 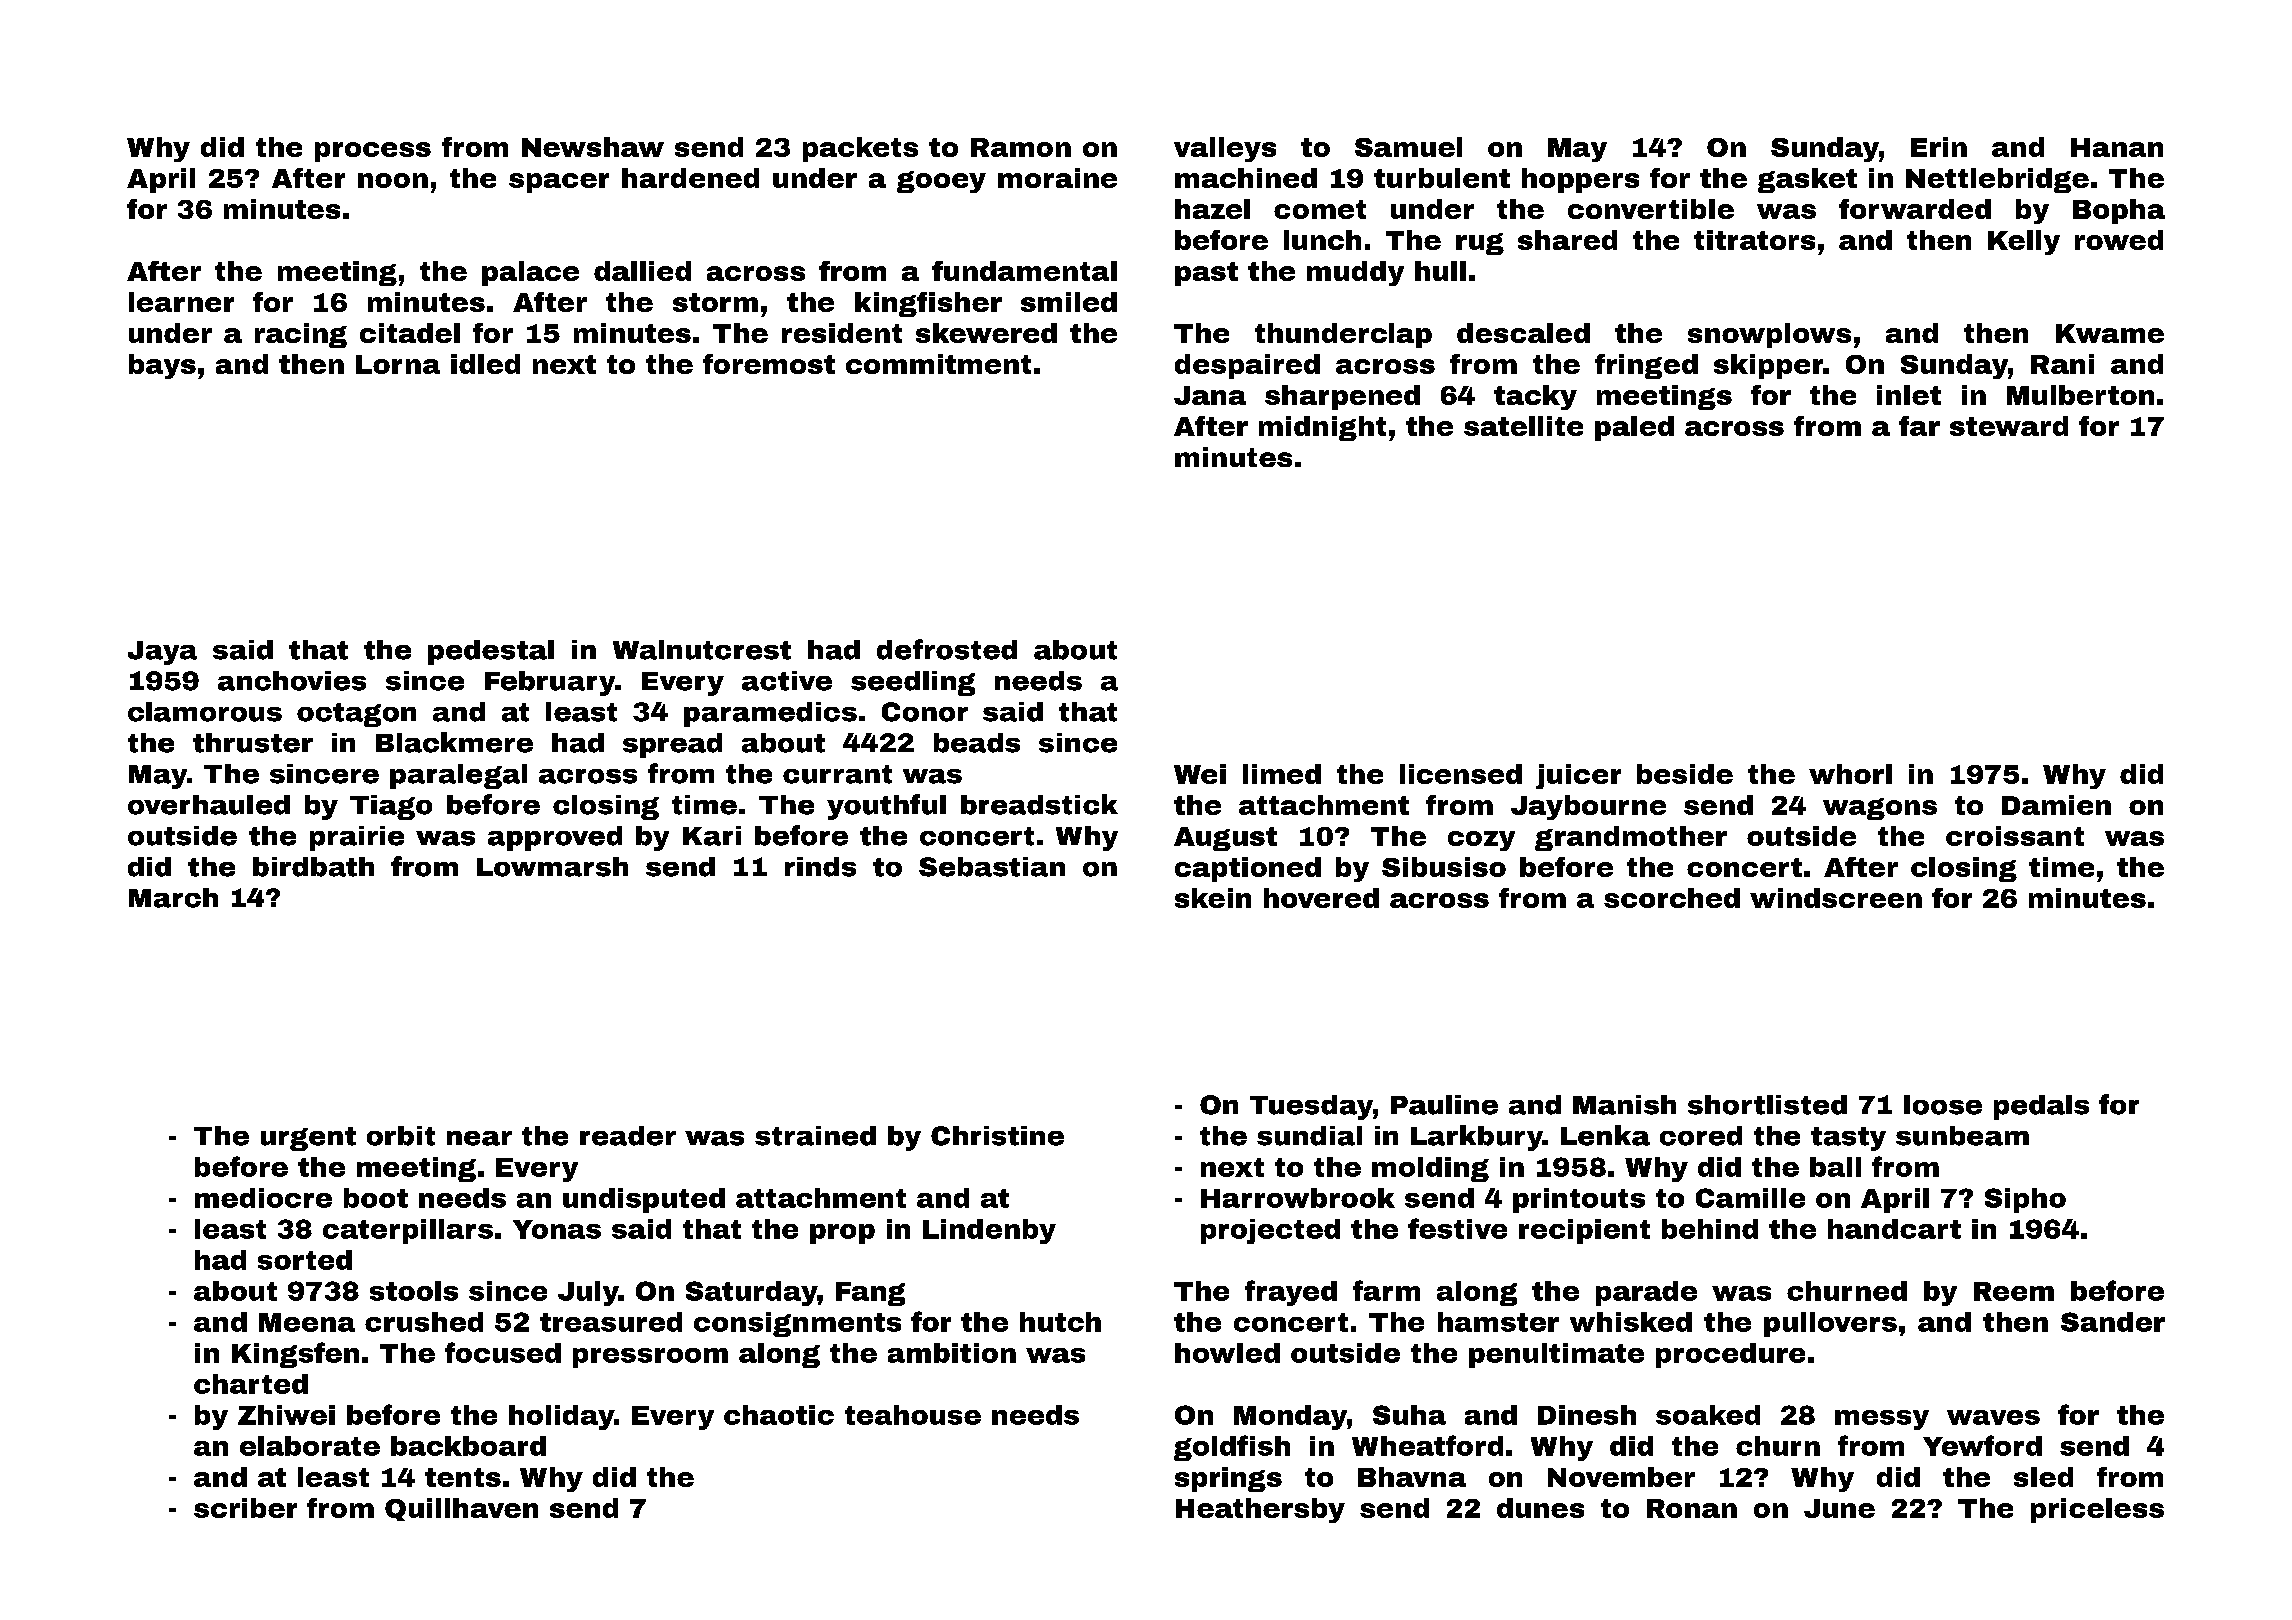 I want to click on windscreen, so click(x=1836, y=898).
